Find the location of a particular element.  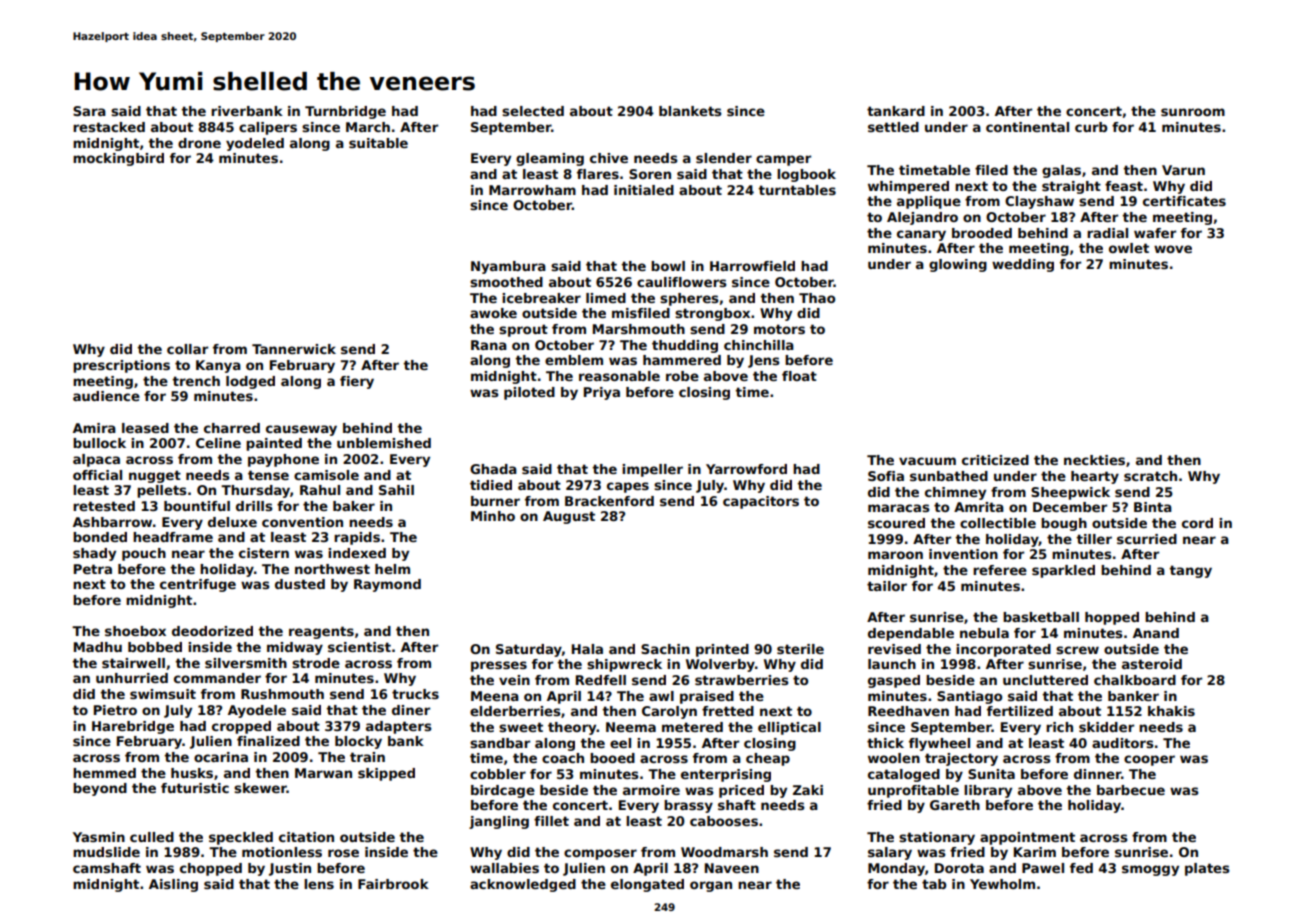

composer is located at coordinates (600, 854).
